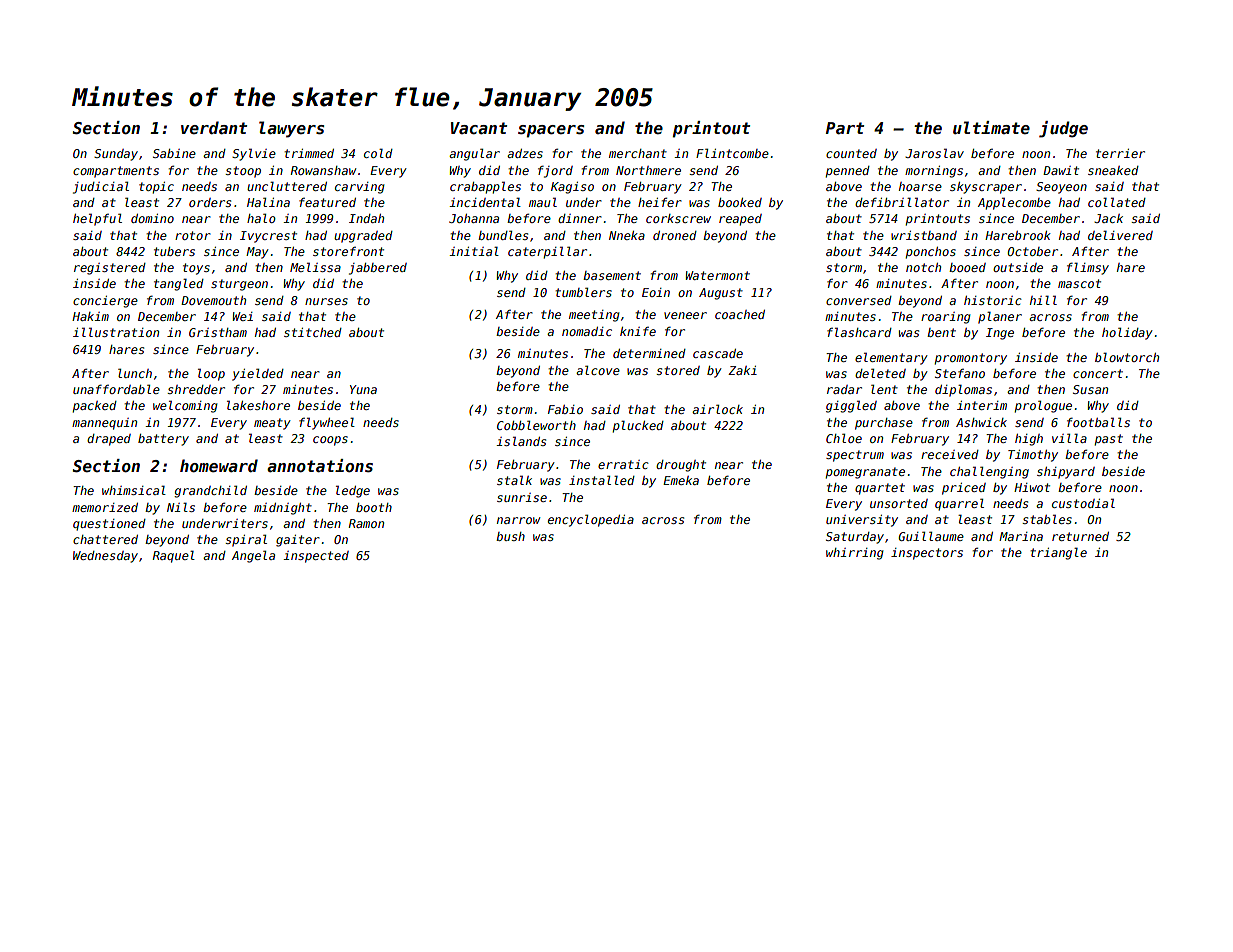 The image size is (1233, 952). I want to click on booth, so click(374, 507).
